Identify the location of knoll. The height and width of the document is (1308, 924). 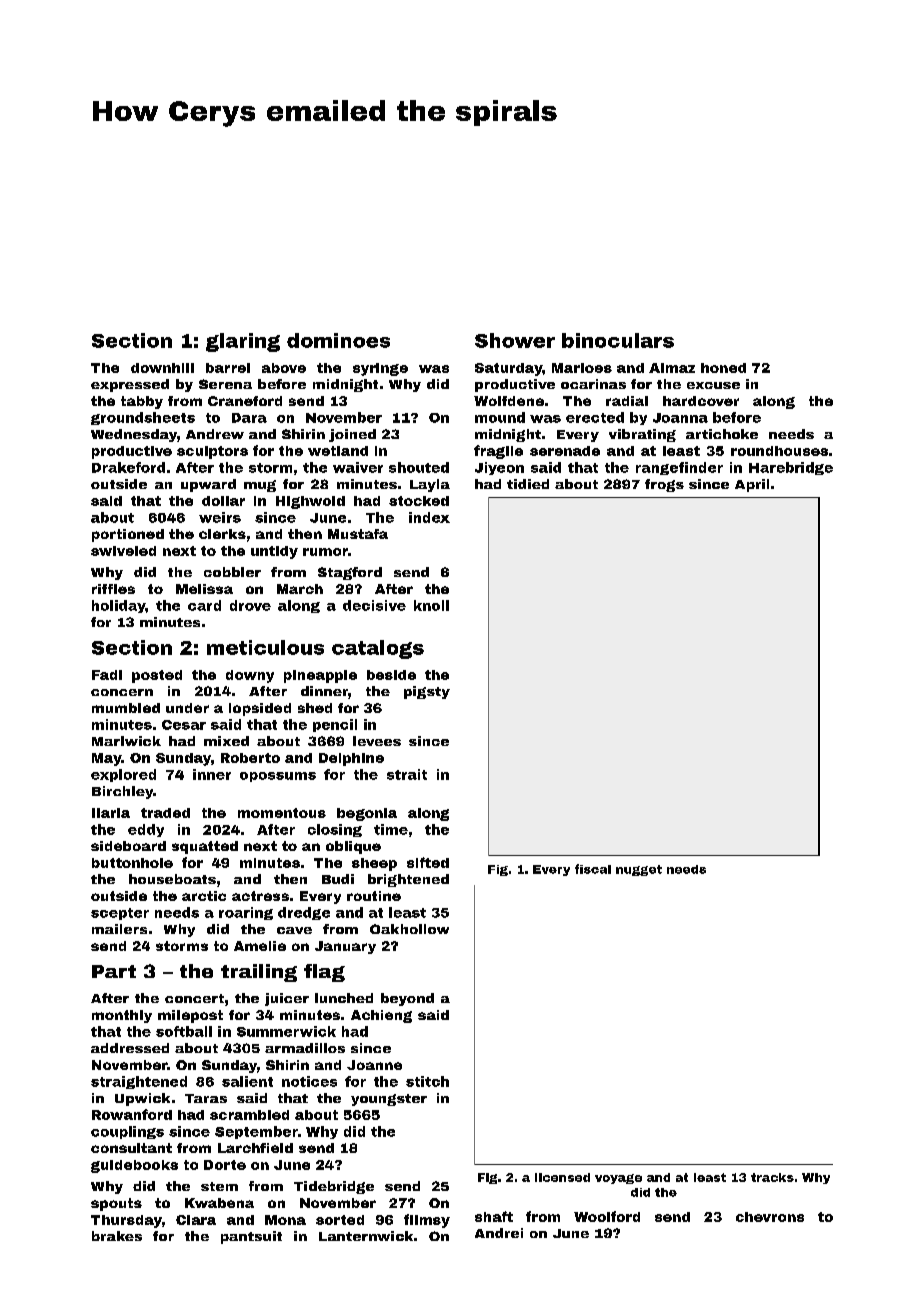
(431, 605).
